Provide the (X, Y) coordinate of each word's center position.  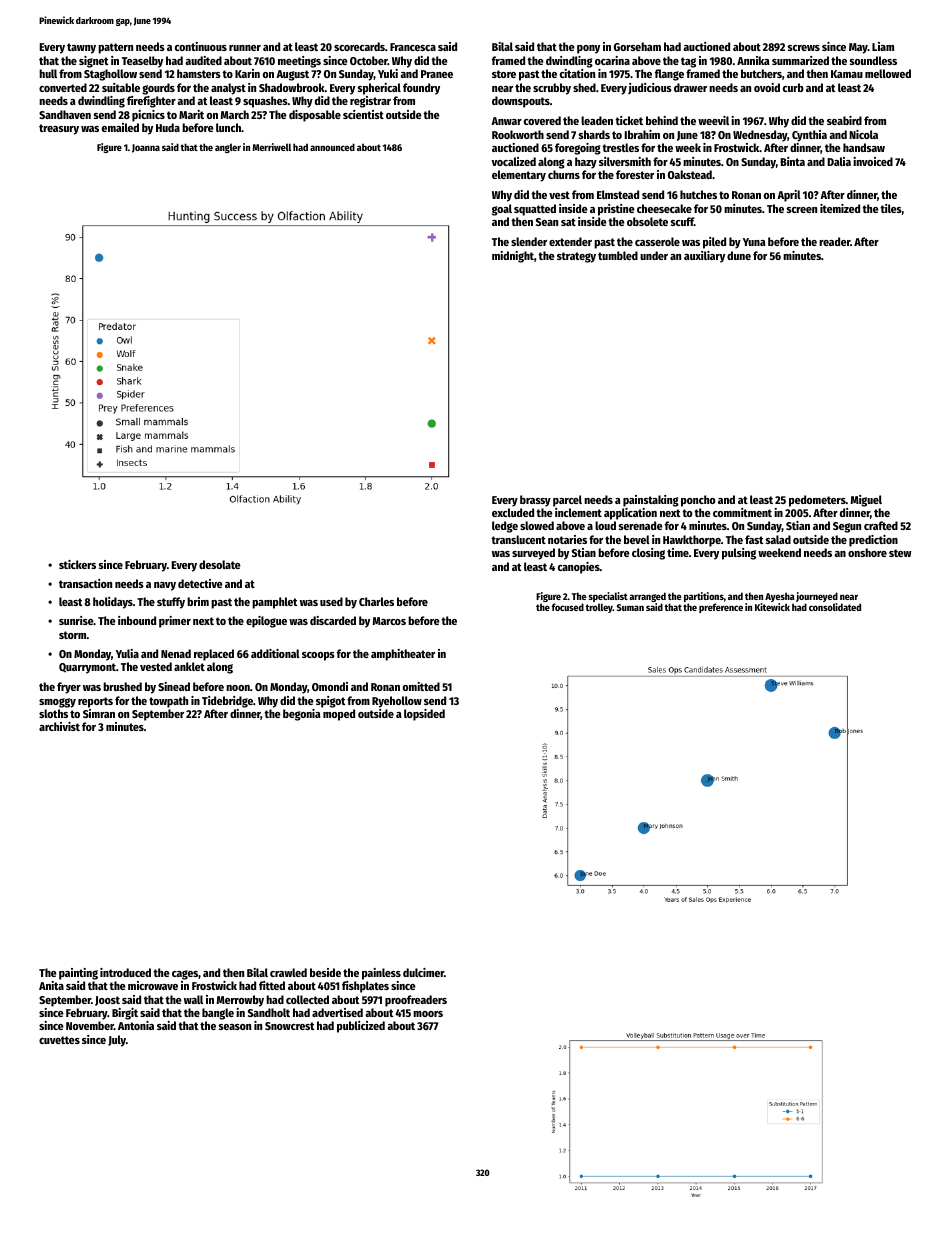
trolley (599, 608)
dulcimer (423, 972)
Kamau (847, 74)
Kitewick (772, 607)
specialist (608, 597)
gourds (158, 89)
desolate (220, 564)
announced (332, 147)
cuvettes (59, 1040)
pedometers (817, 501)
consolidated (835, 607)
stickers (77, 564)
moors (428, 1014)
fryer (69, 688)
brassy (535, 501)
